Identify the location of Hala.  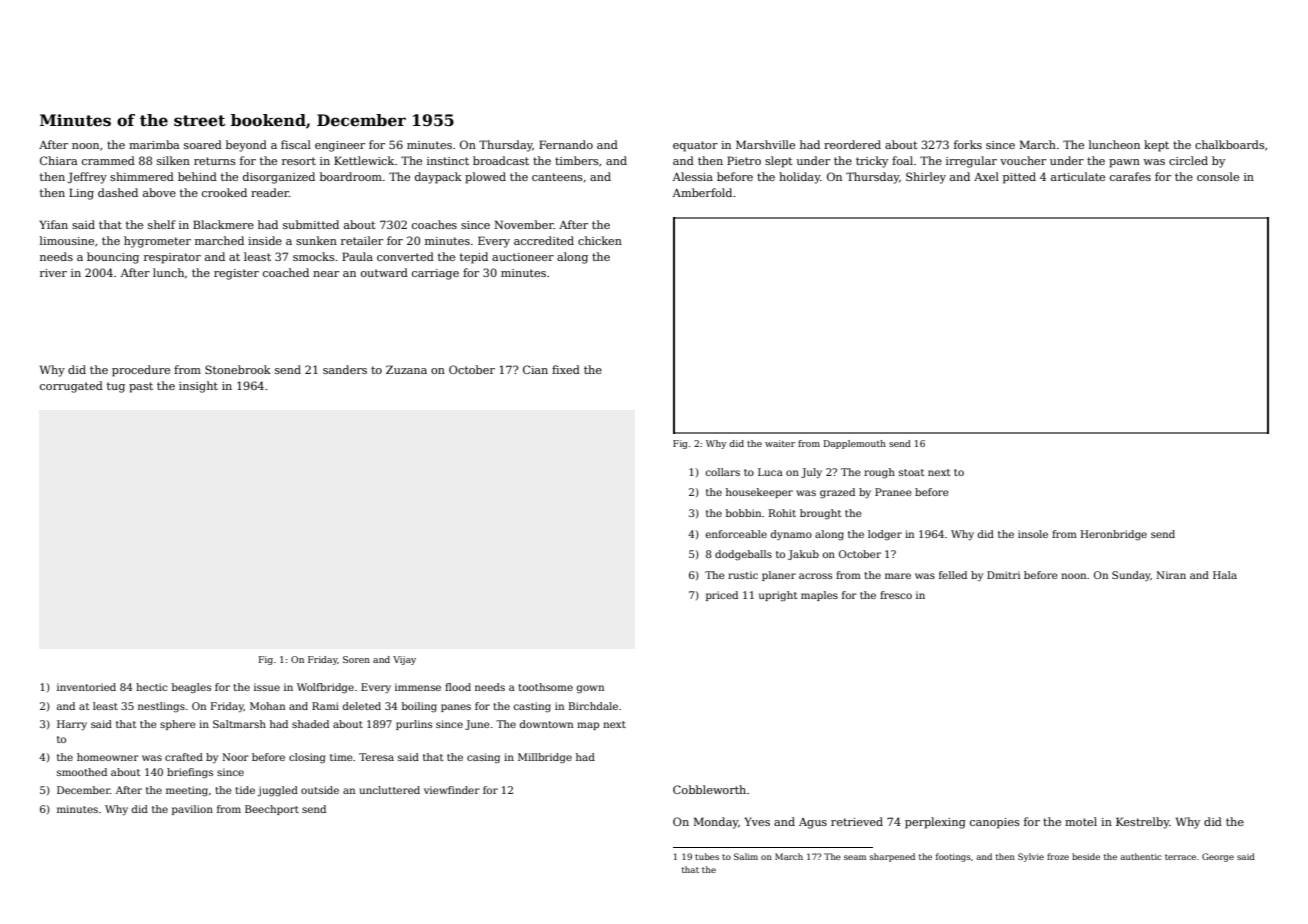
(1225, 575).
